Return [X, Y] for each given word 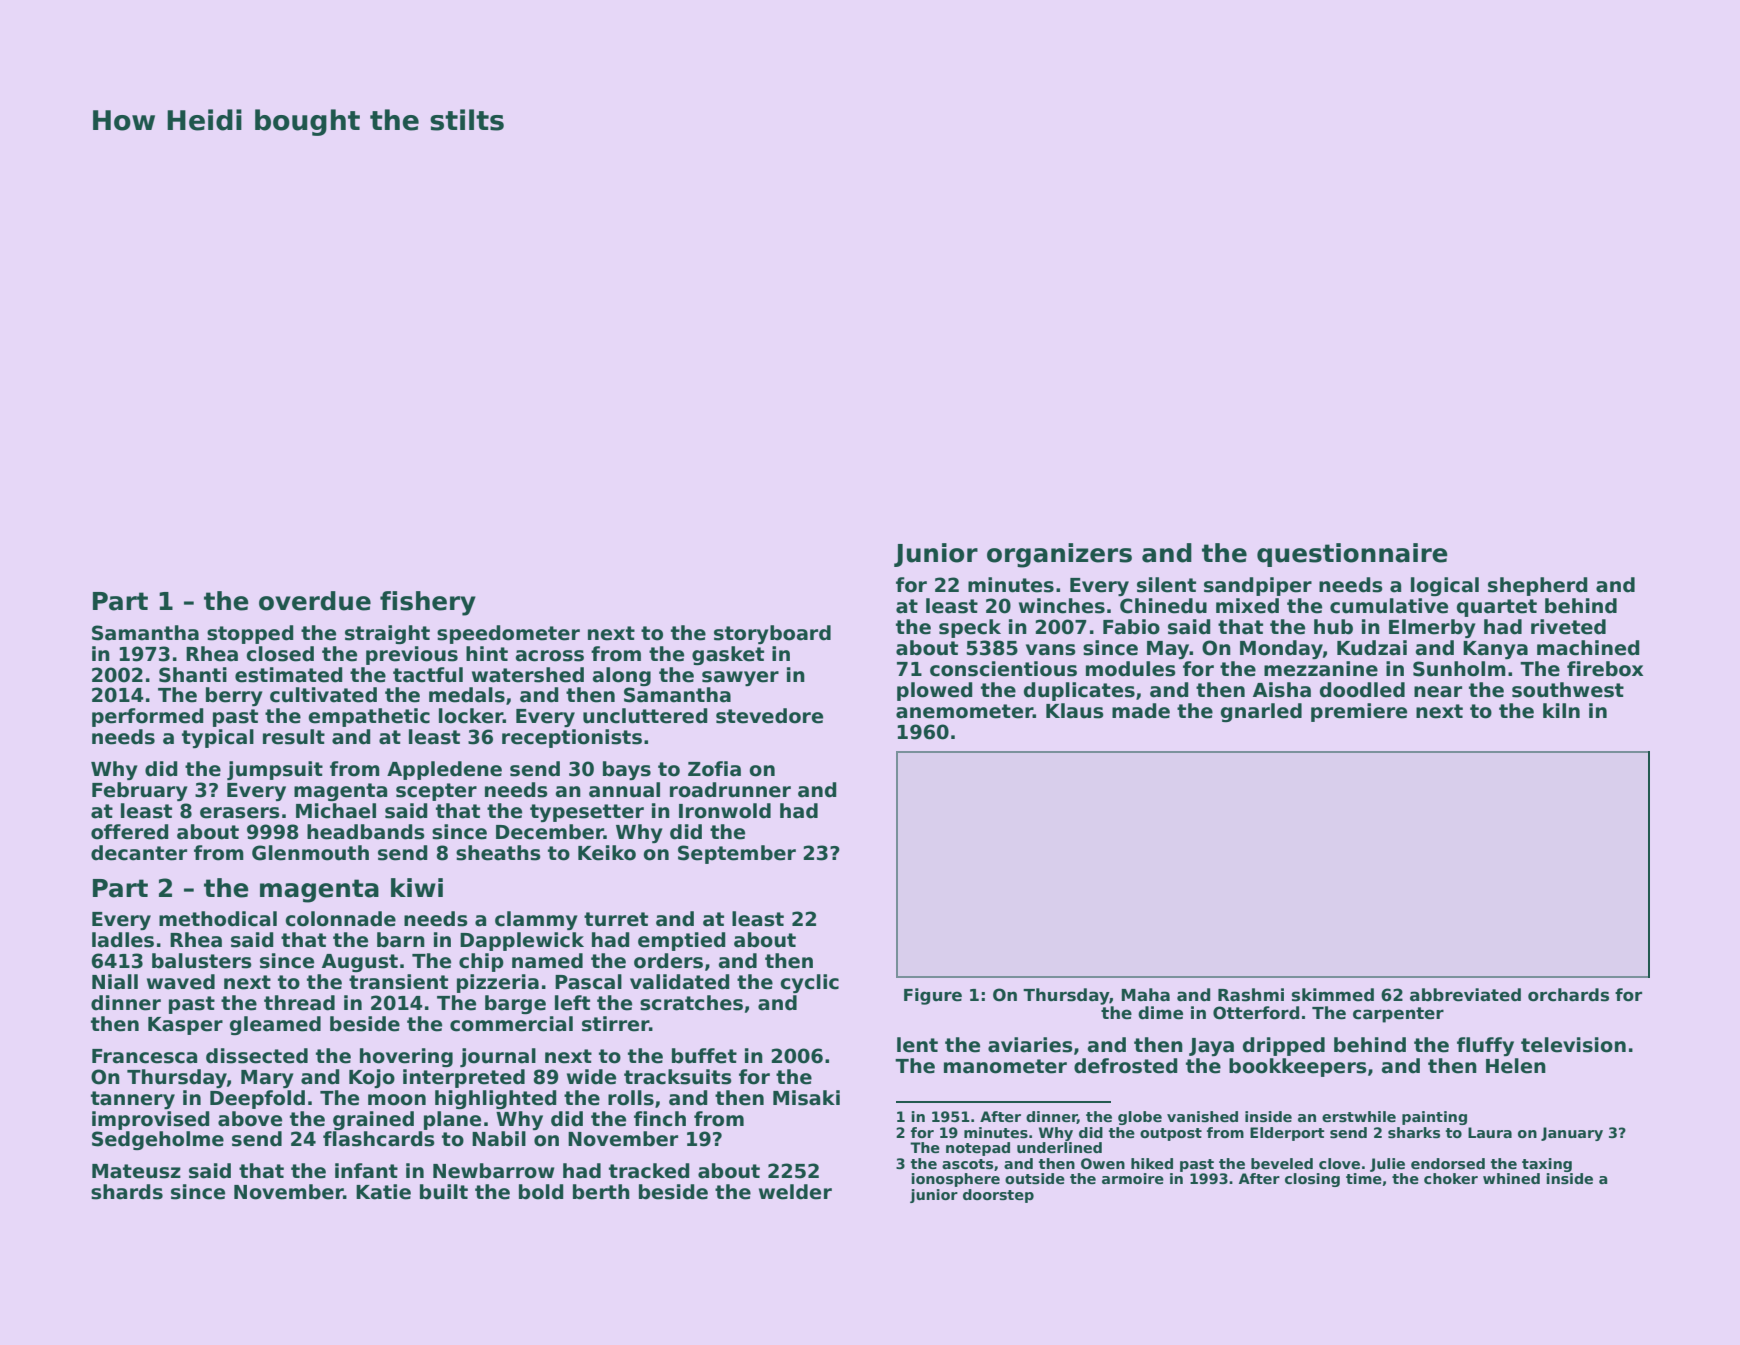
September [737, 854]
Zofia [714, 769]
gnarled [1261, 712]
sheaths [498, 853]
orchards [1568, 995]
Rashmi [1251, 995]
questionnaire [1352, 555]
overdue [315, 601]
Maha [1145, 995]
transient [398, 982]
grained [373, 1120]
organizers [1059, 555]
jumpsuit [275, 770]
